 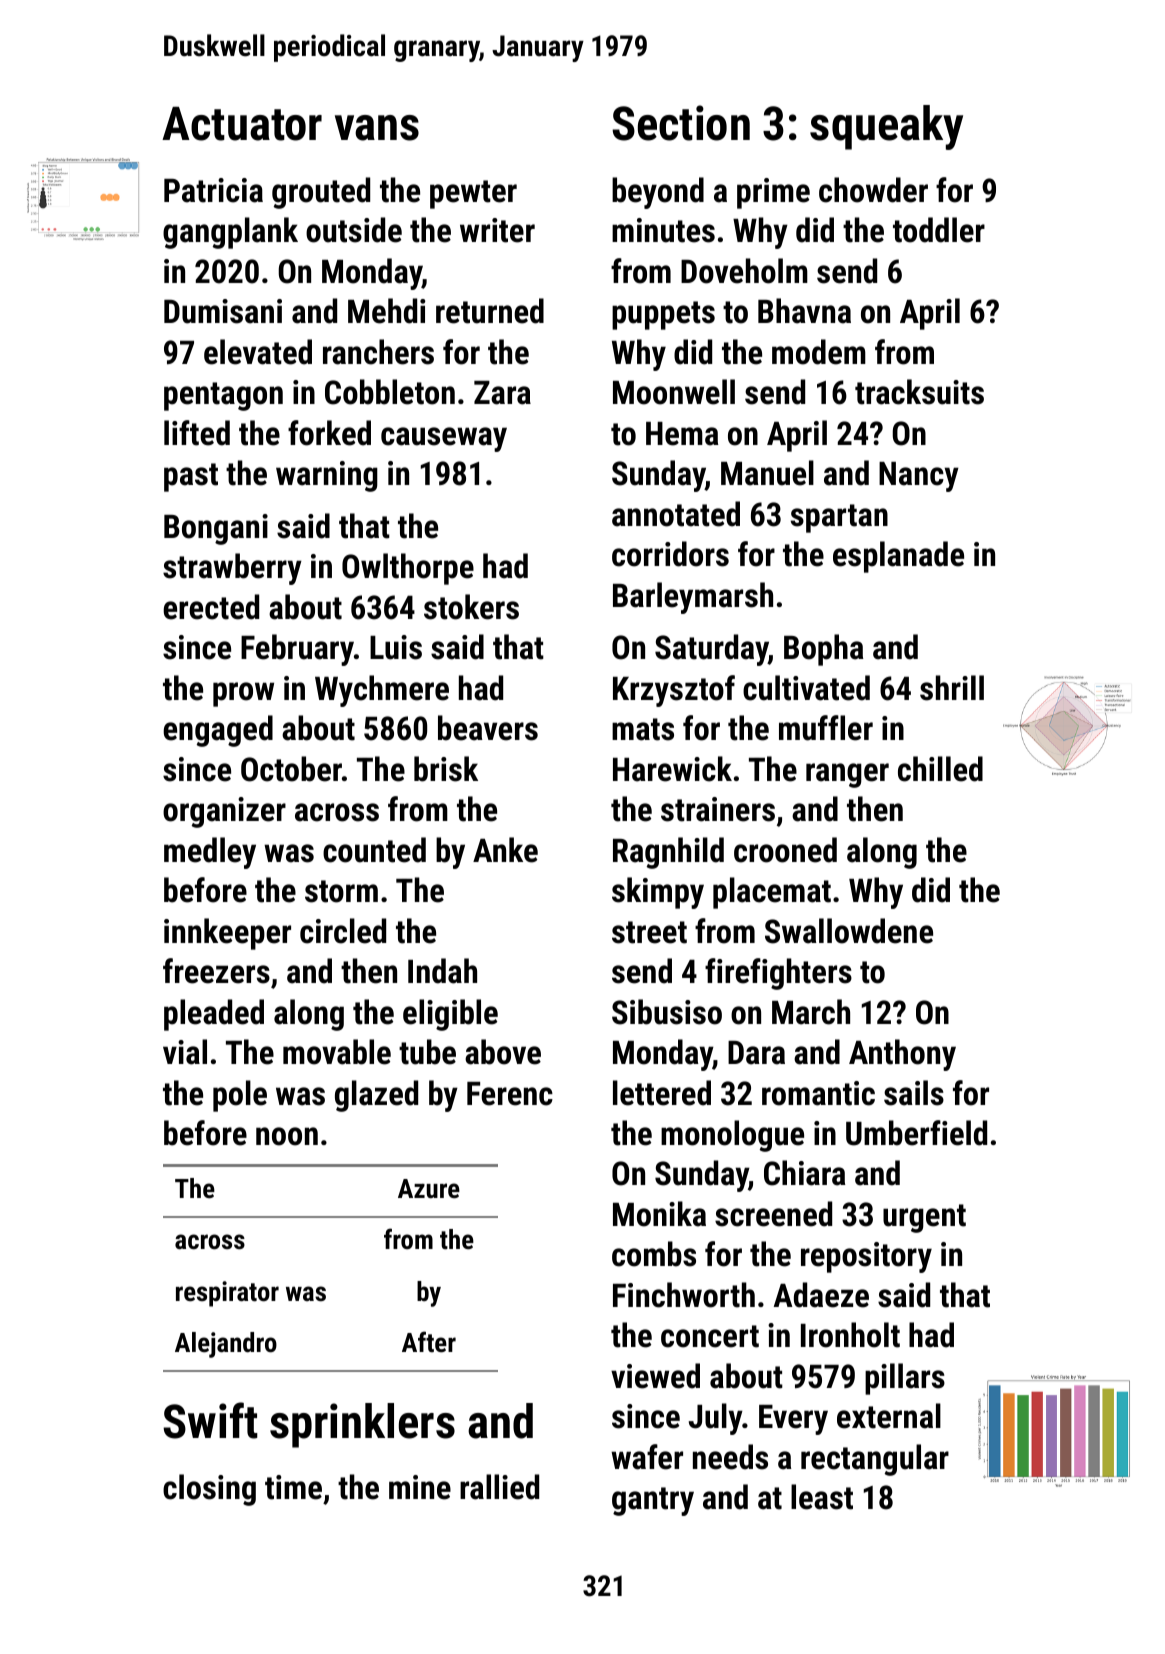 I want to click on closing, so click(x=209, y=1490).
